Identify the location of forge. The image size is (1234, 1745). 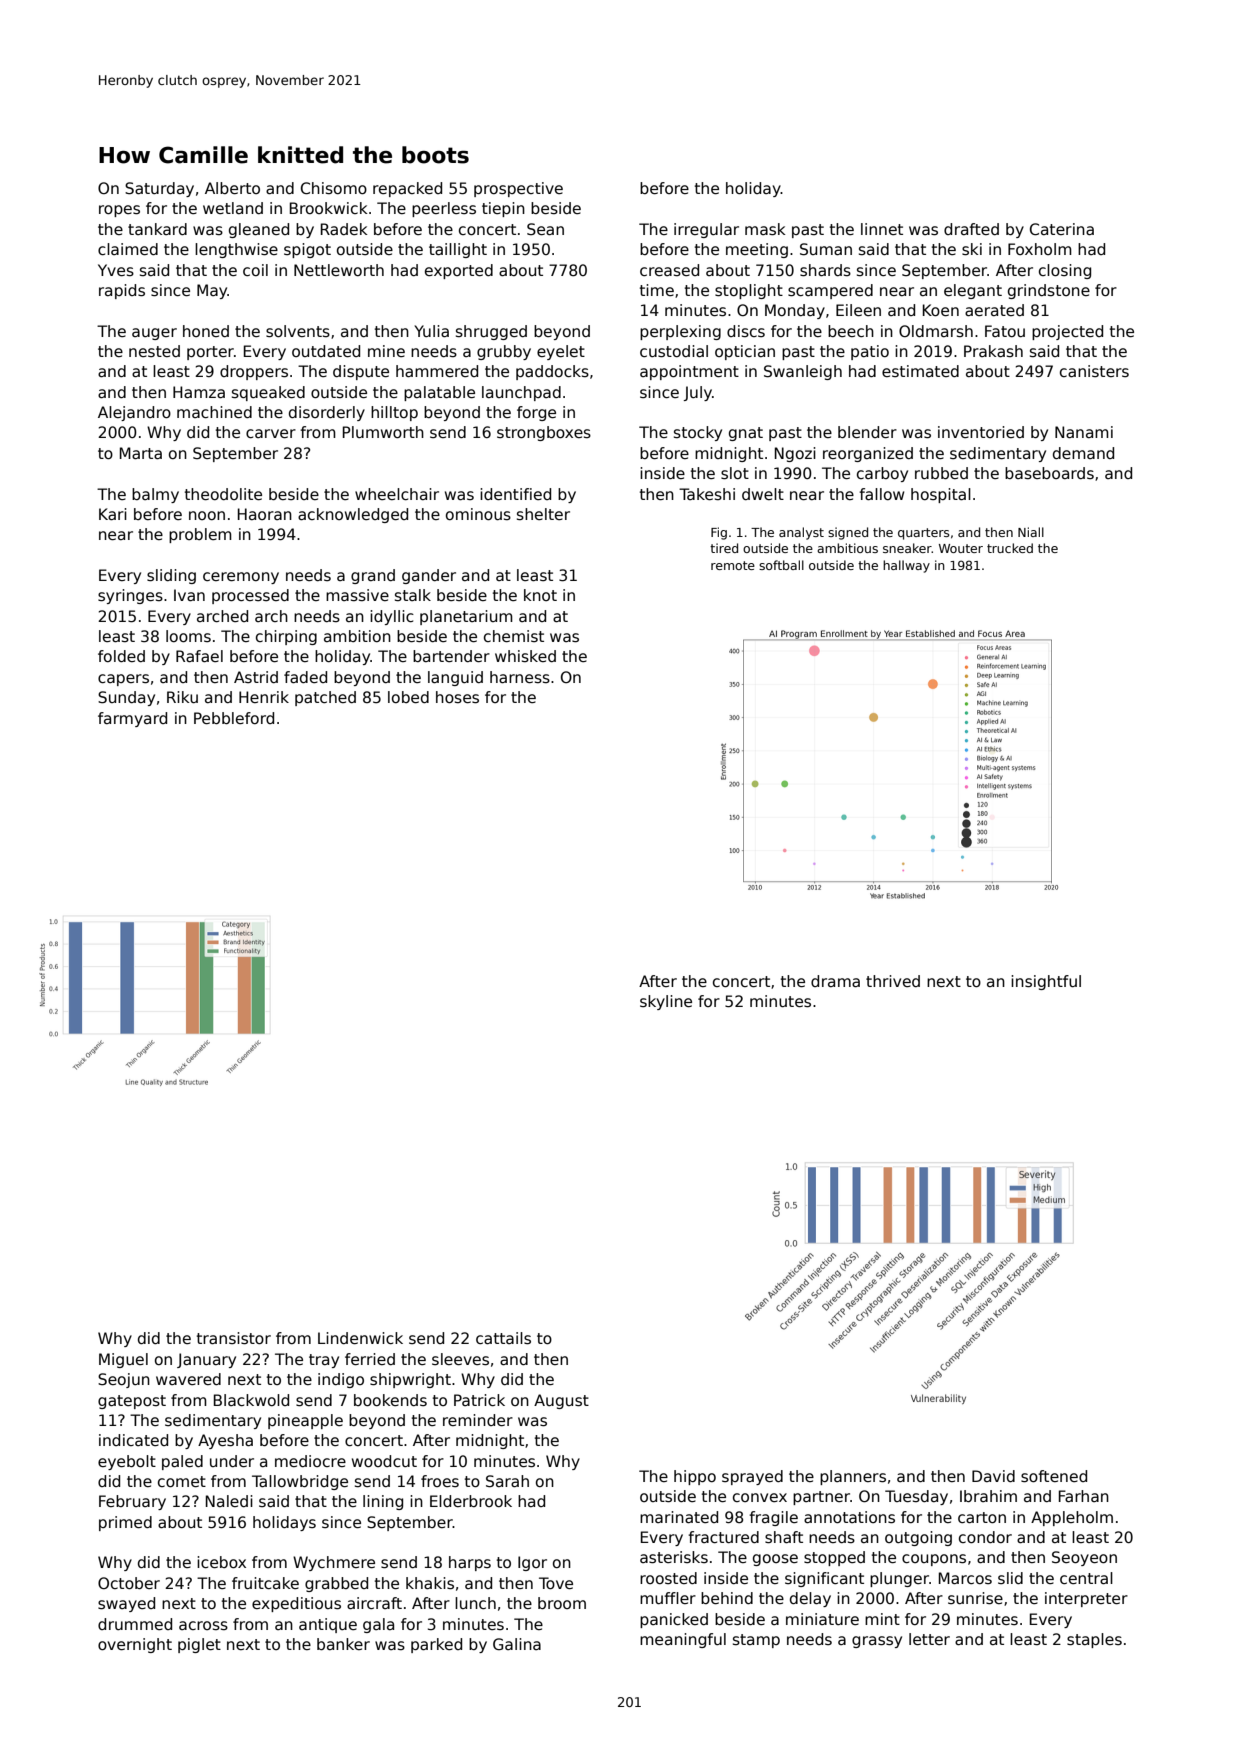
(536, 413).
